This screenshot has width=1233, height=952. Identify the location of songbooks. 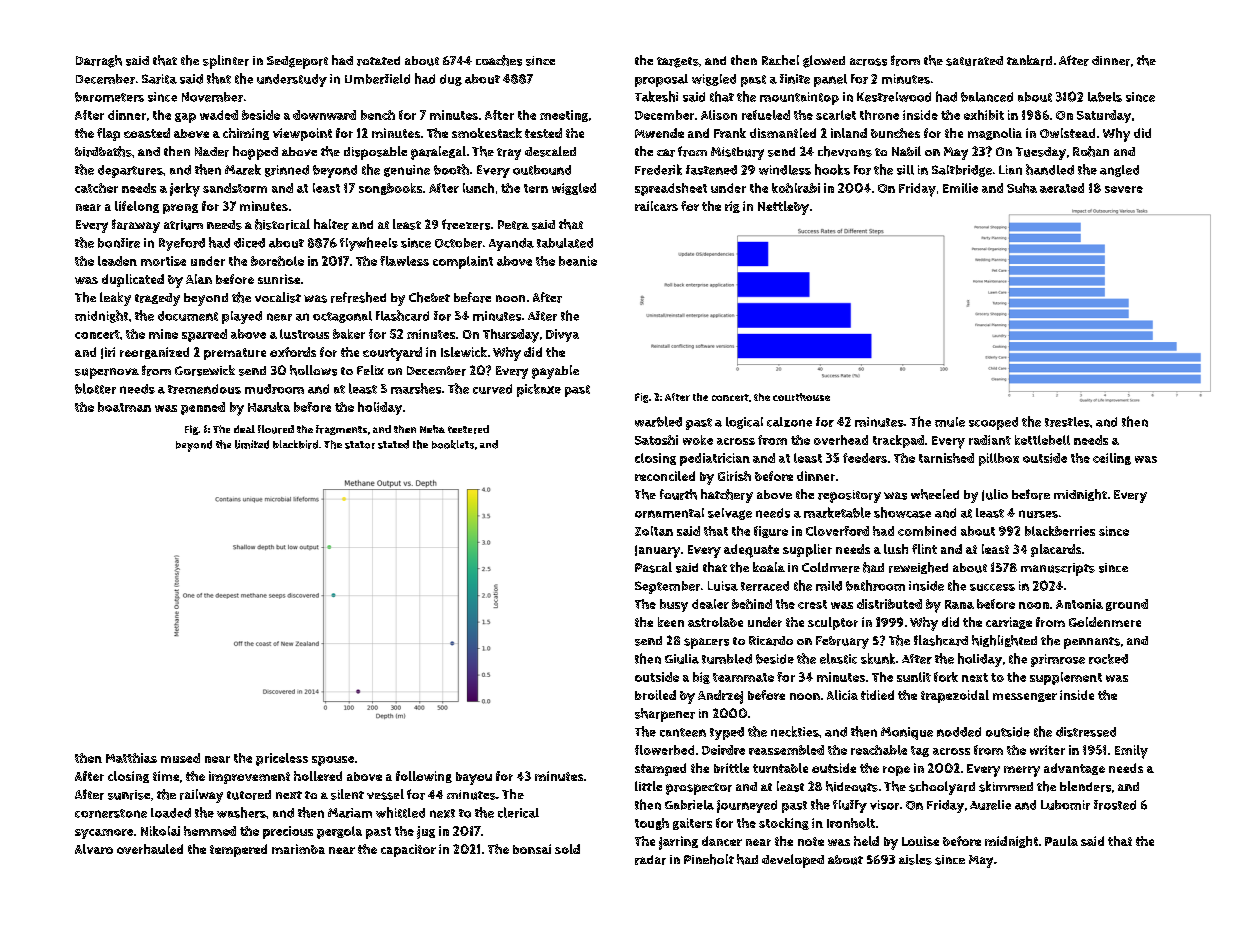
(390, 189).
